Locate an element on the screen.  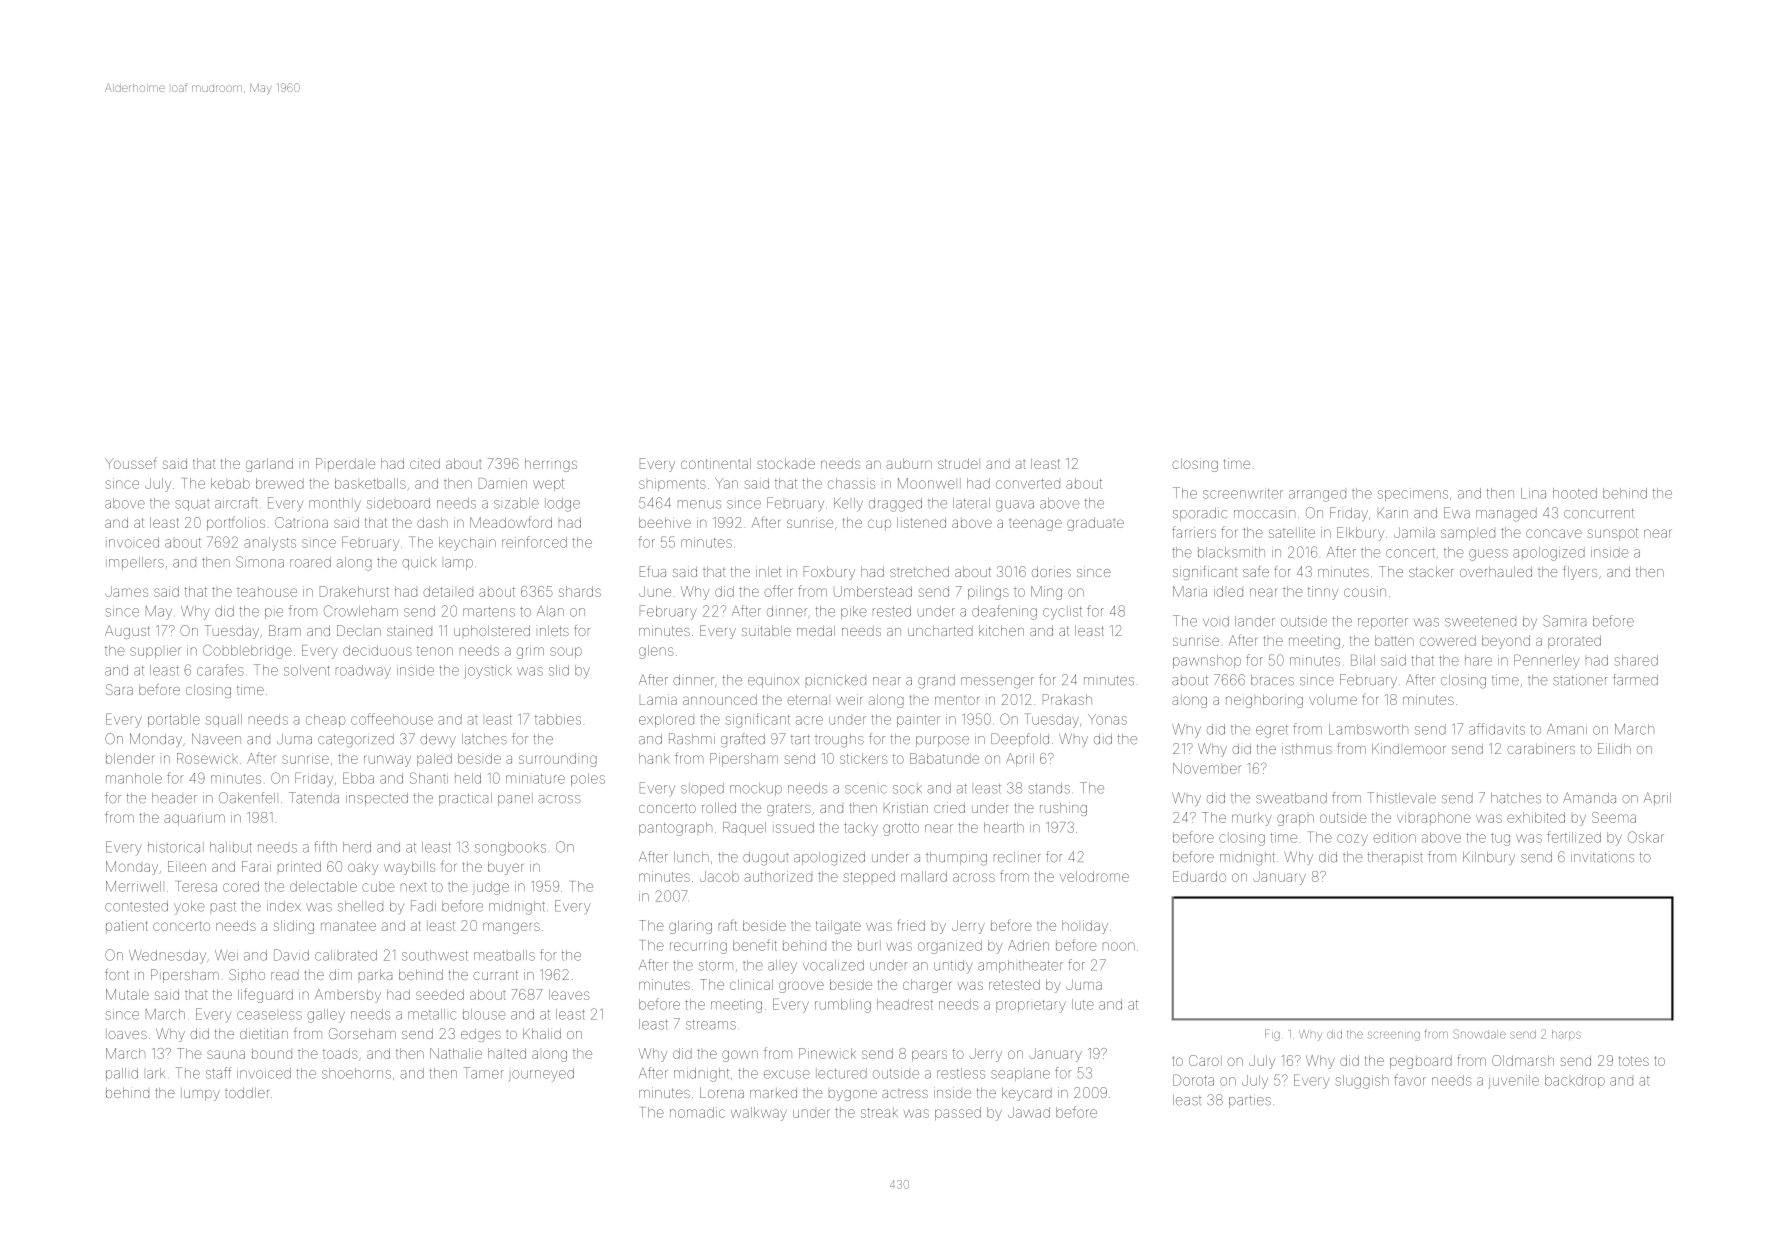
sweetened is located at coordinates (1480, 622).
